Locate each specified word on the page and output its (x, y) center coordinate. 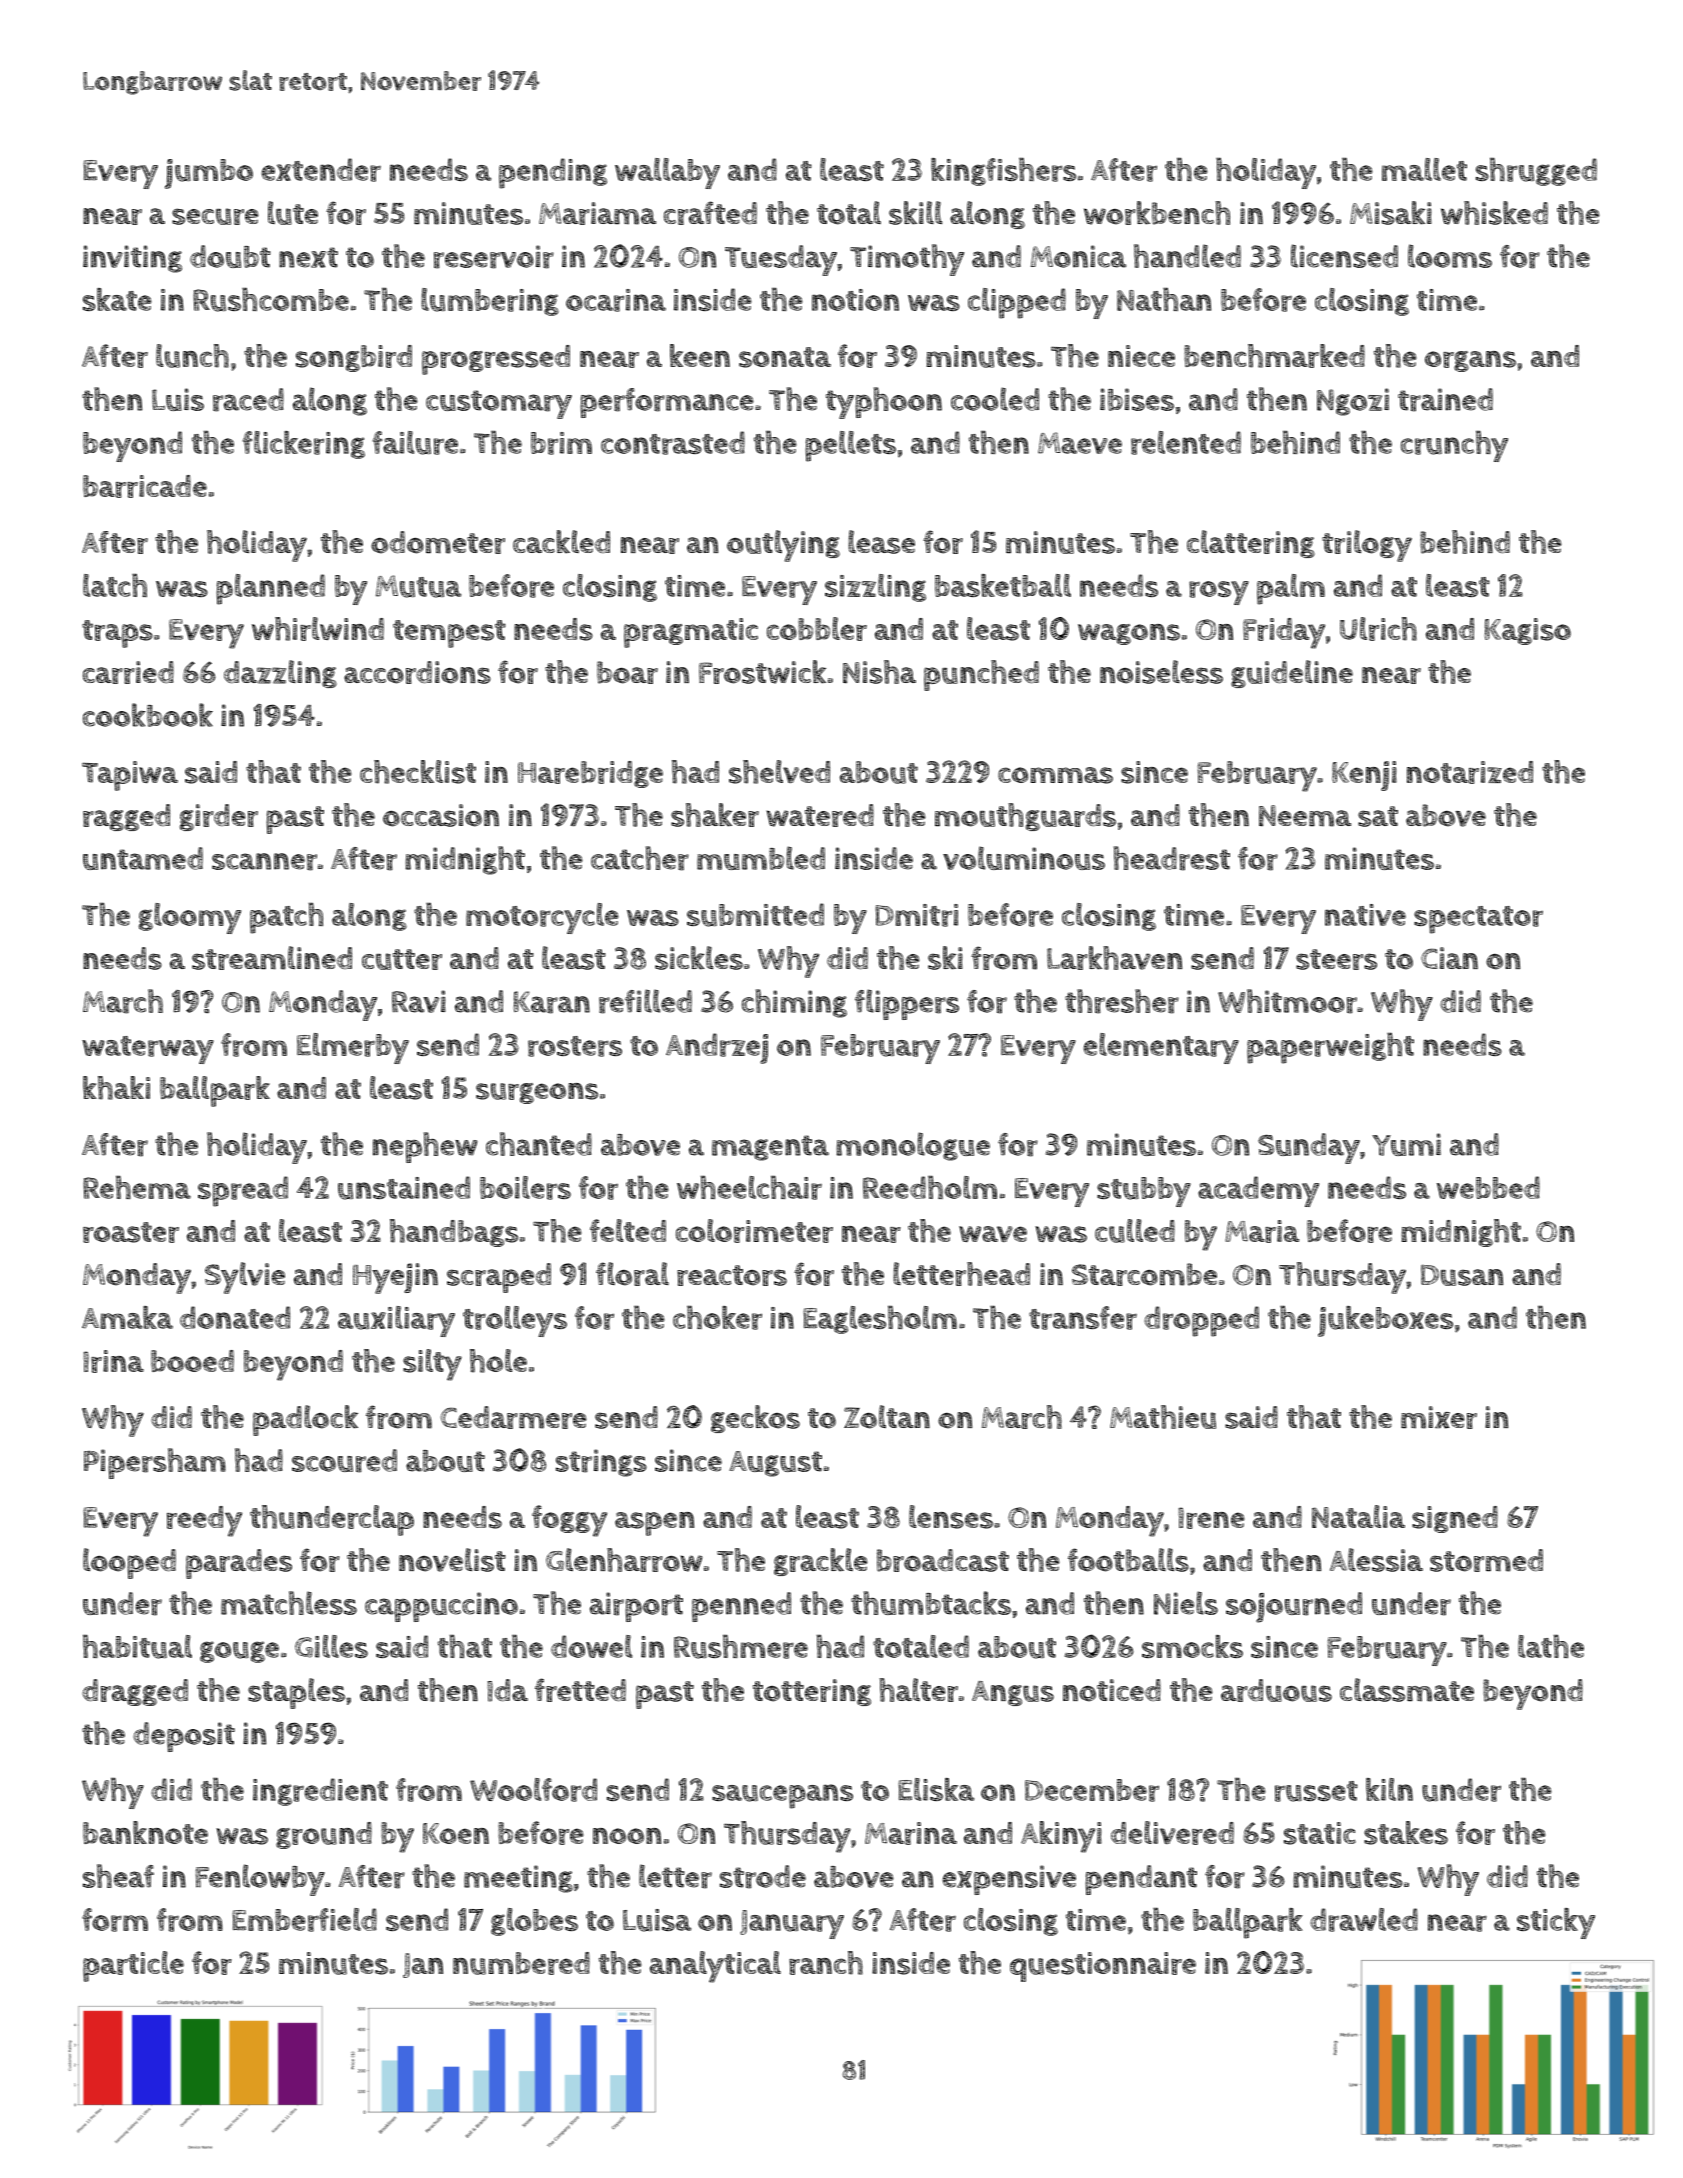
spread (243, 1191)
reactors (732, 1275)
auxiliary (396, 1321)
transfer (1083, 1318)
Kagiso (1527, 631)
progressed (496, 360)
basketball (1003, 585)
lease (881, 542)
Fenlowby (260, 1880)
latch (115, 585)
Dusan (1462, 1275)
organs (1470, 361)
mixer (1439, 1417)
